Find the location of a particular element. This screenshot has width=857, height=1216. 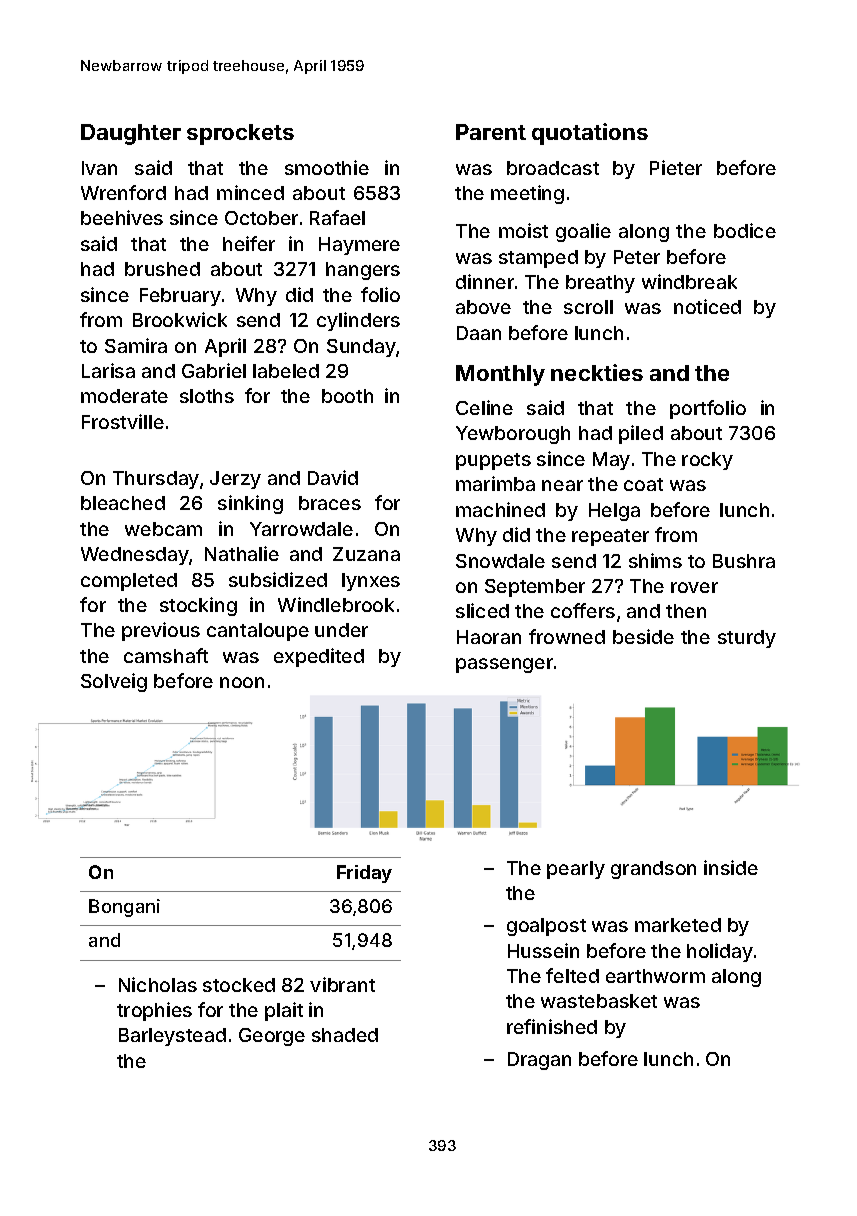

Brookwick is located at coordinates (180, 319).
